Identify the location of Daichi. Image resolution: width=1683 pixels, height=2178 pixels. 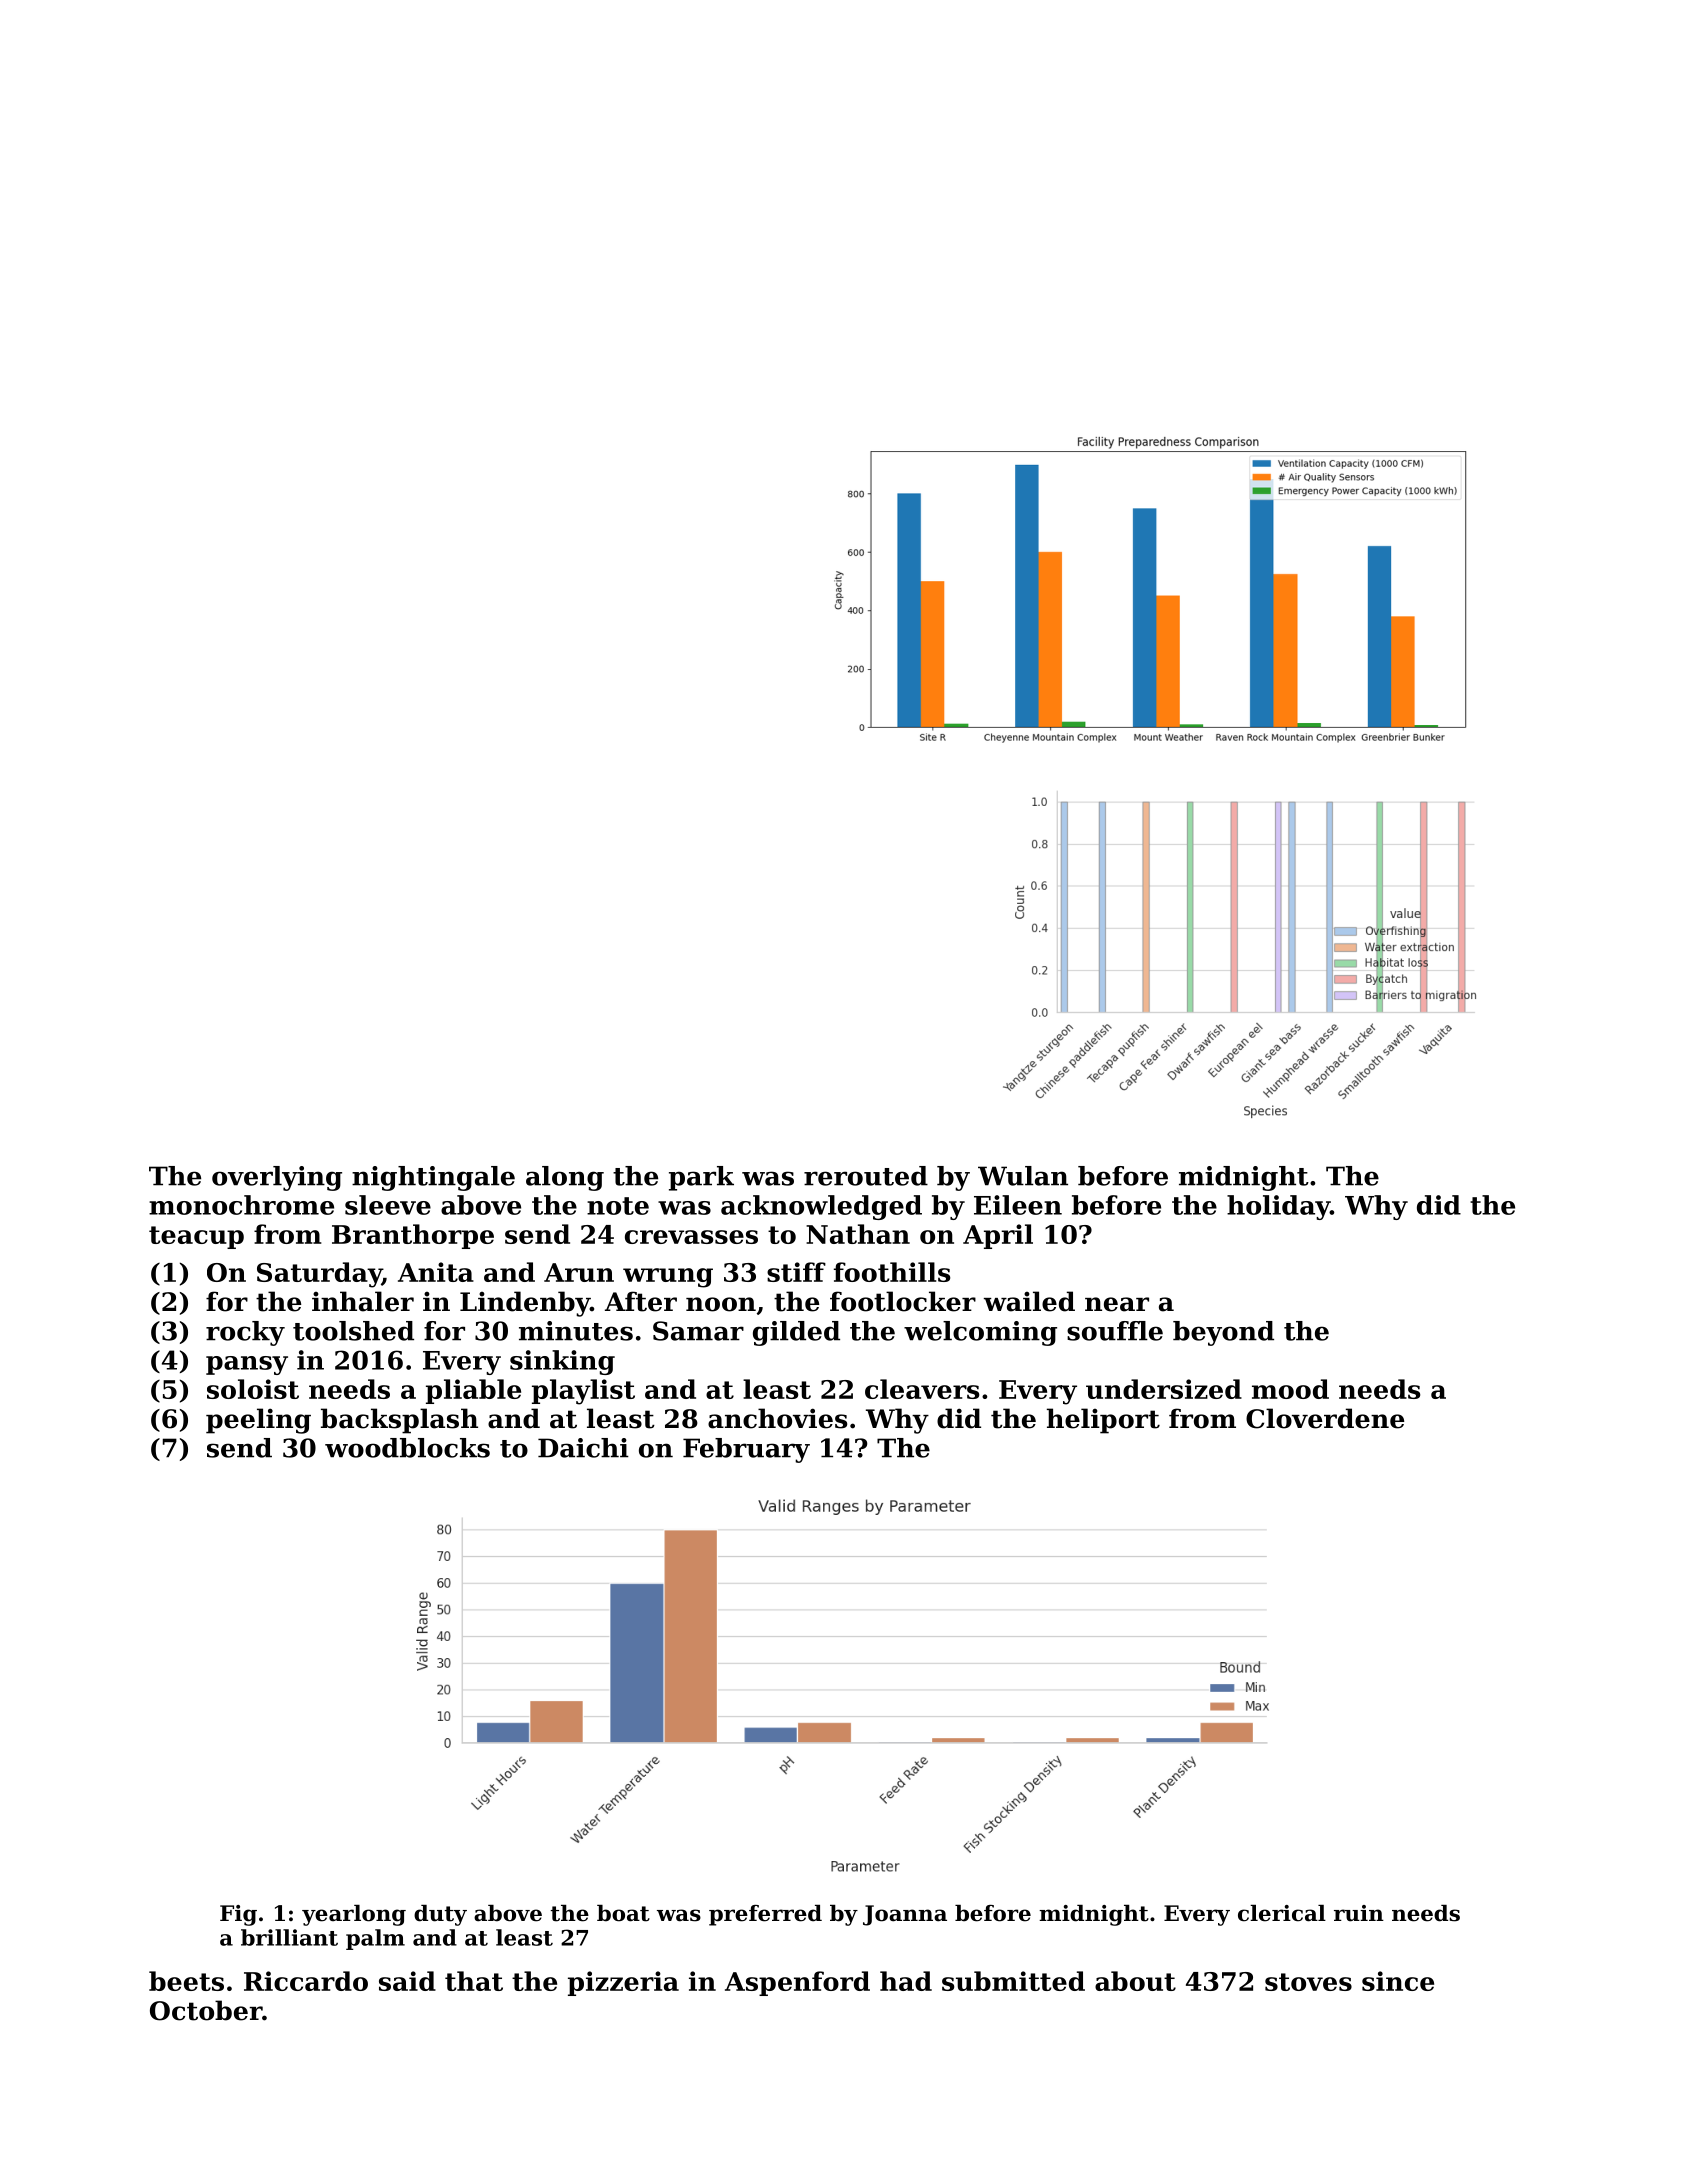
(583, 1448).
